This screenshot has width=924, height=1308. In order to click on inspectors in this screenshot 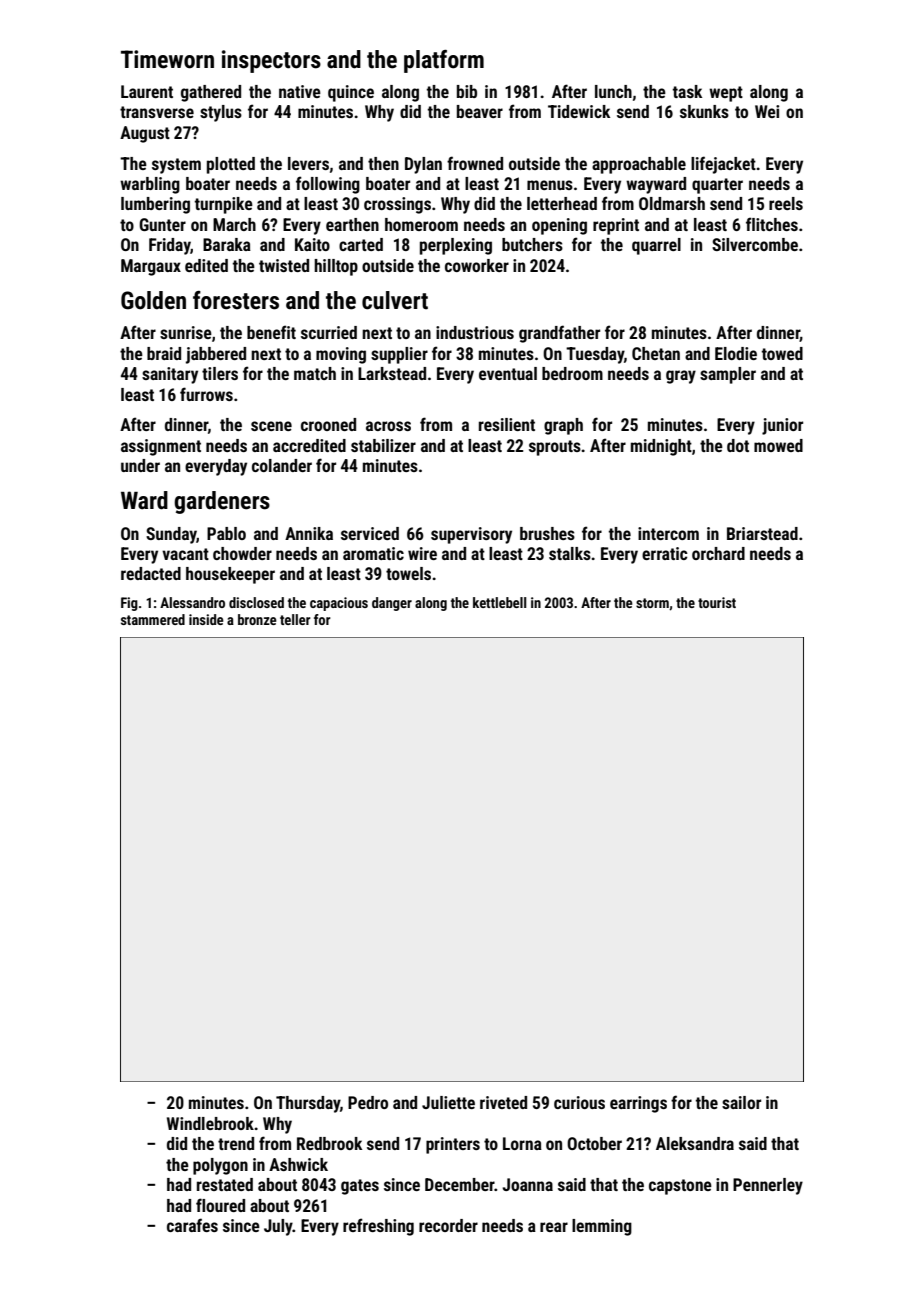, I will do `click(271, 61)`.
